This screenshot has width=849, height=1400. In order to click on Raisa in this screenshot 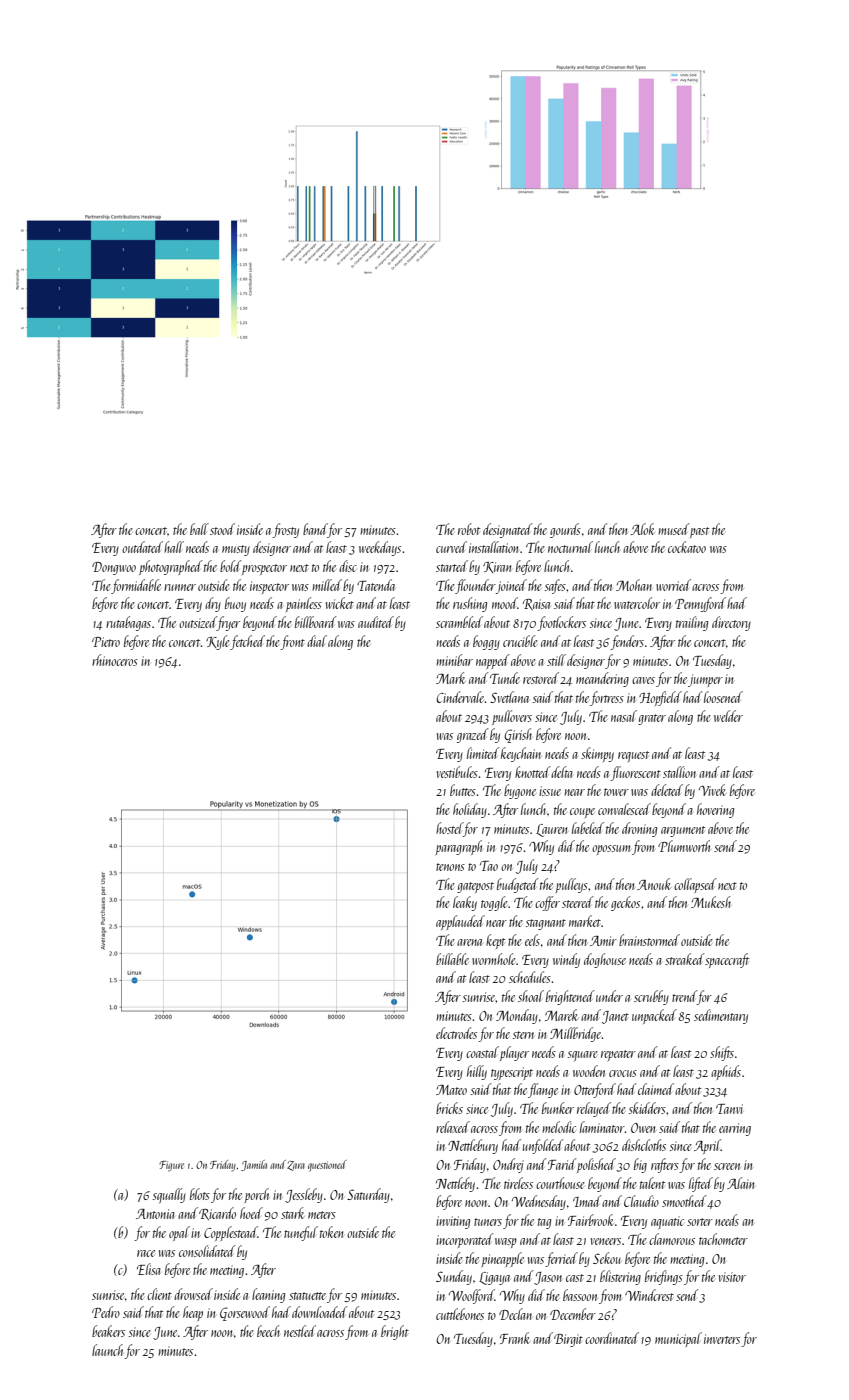, I will do `click(536, 604)`.
